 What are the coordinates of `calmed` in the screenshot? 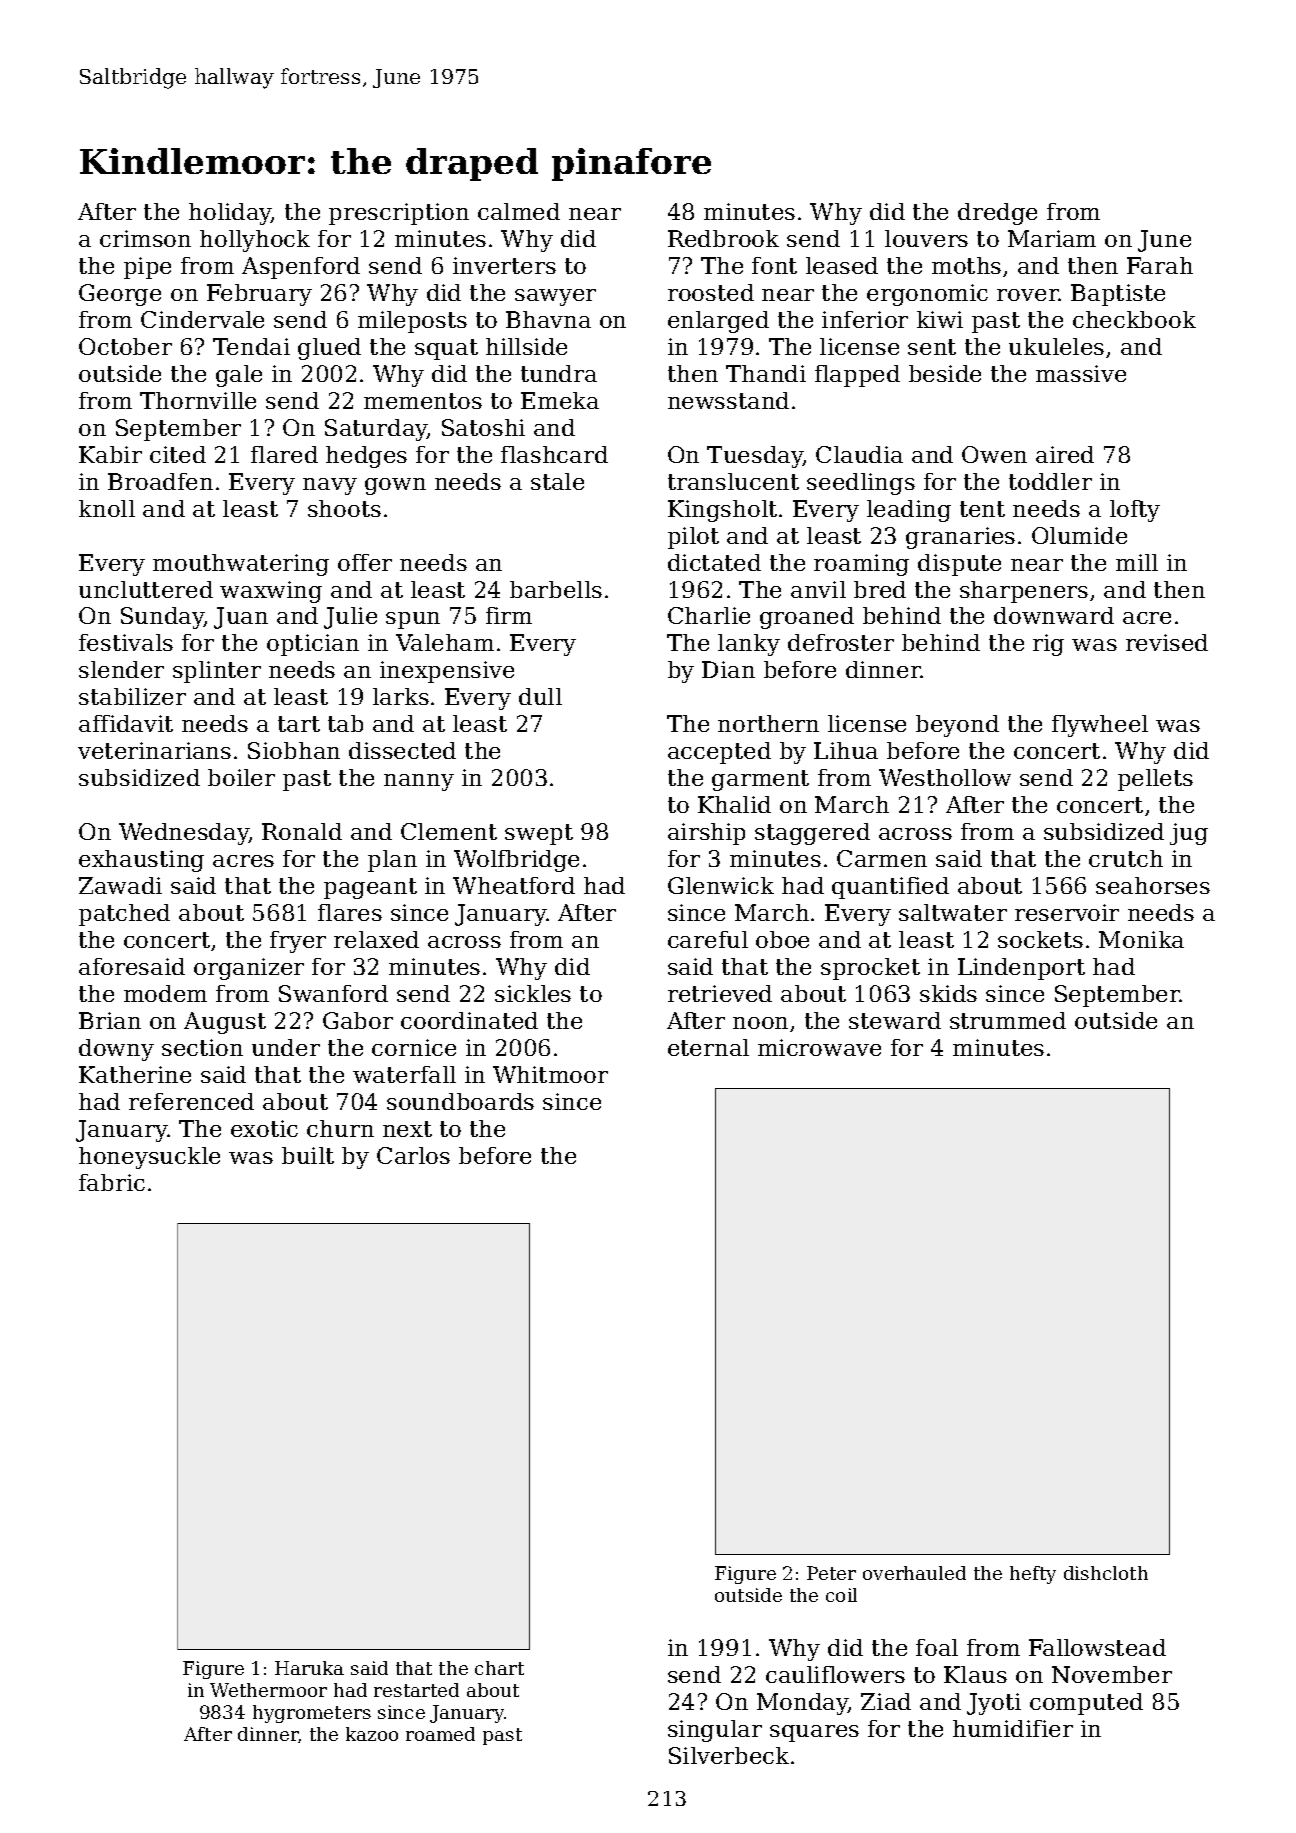 It's located at (519, 211).
